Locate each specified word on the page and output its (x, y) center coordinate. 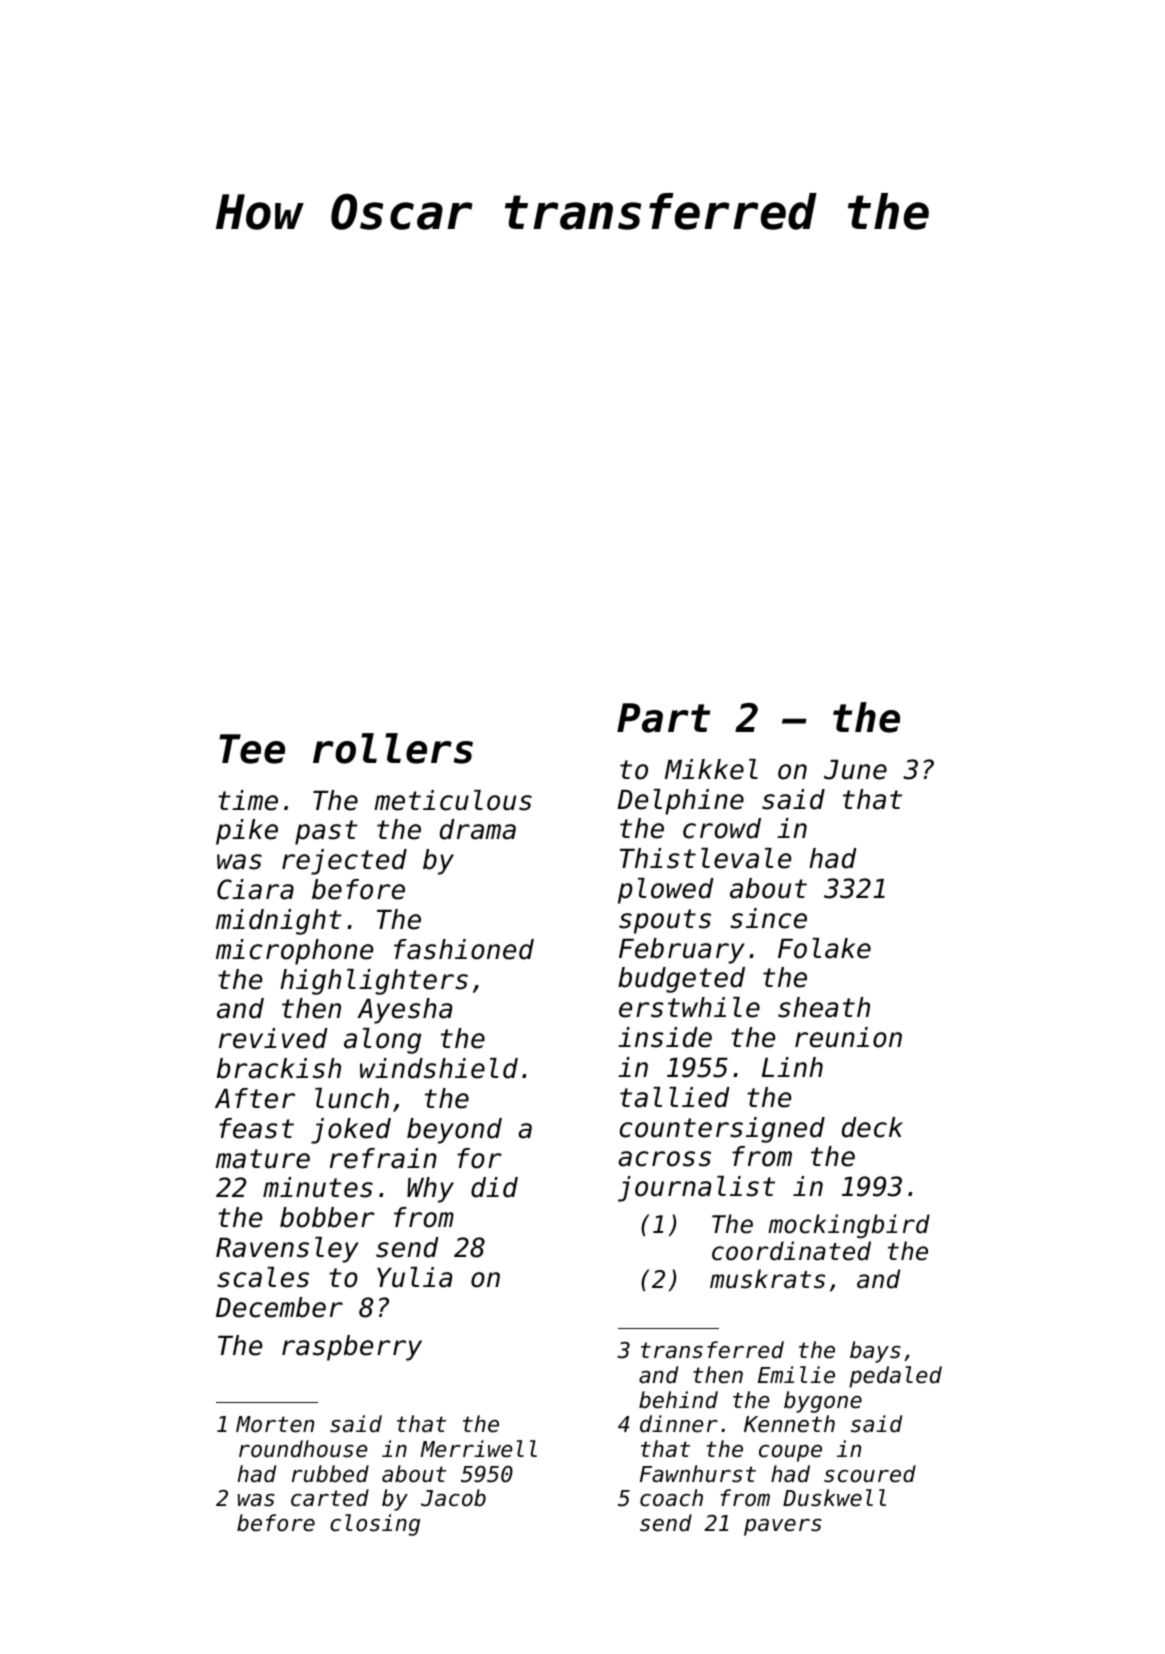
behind (678, 1400)
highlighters (374, 982)
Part (663, 718)
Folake (824, 948)
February (682, 951)
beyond (454, 1131)
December (279, 1307)
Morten (275, 1424)
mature (263, 1159)
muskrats (767, 1279)
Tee (252, 749)
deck (872, 1127)
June (855, 770)
